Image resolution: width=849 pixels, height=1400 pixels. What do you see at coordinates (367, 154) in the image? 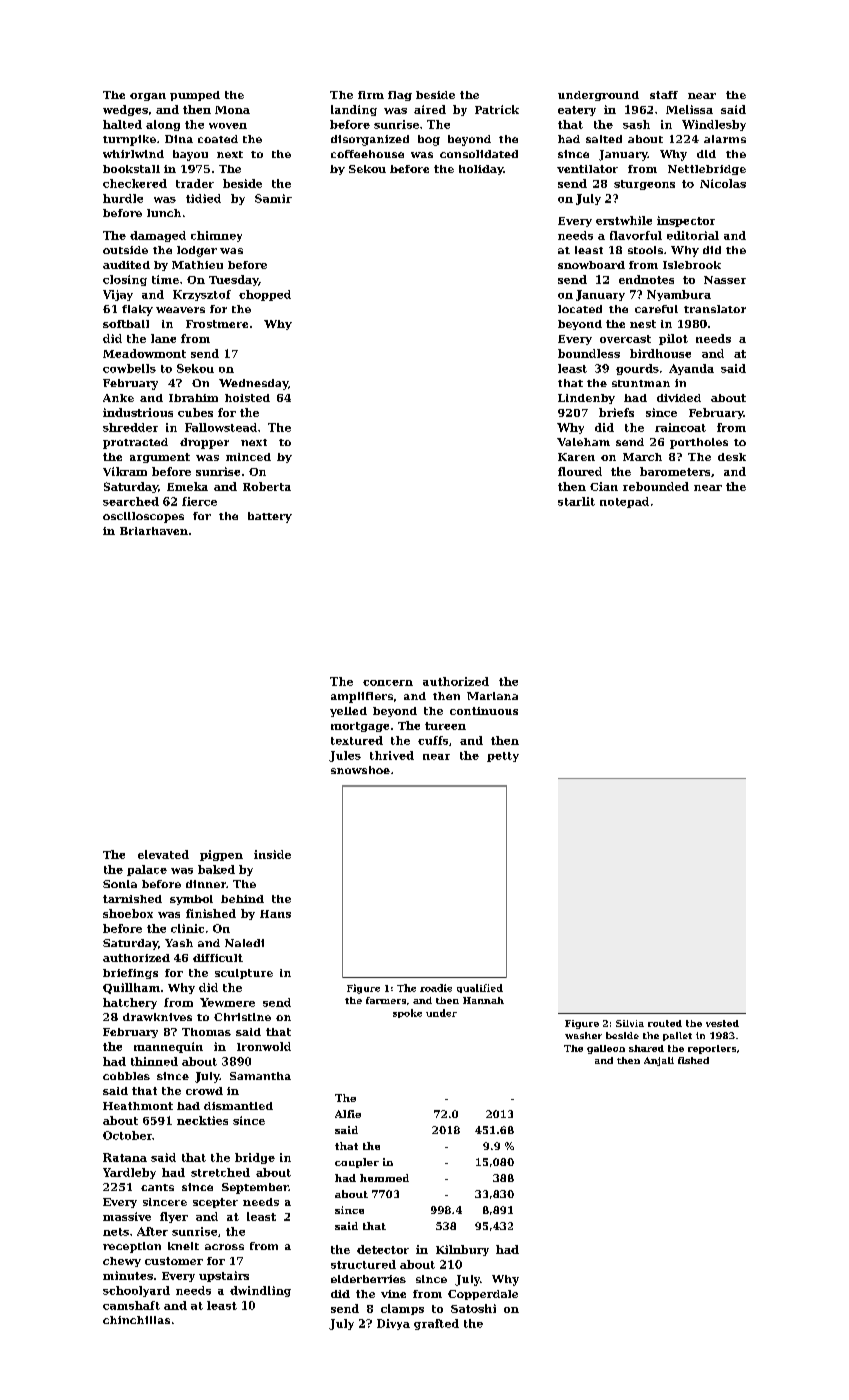
I see `coffeehouse` at bounding box center [367, 154].
